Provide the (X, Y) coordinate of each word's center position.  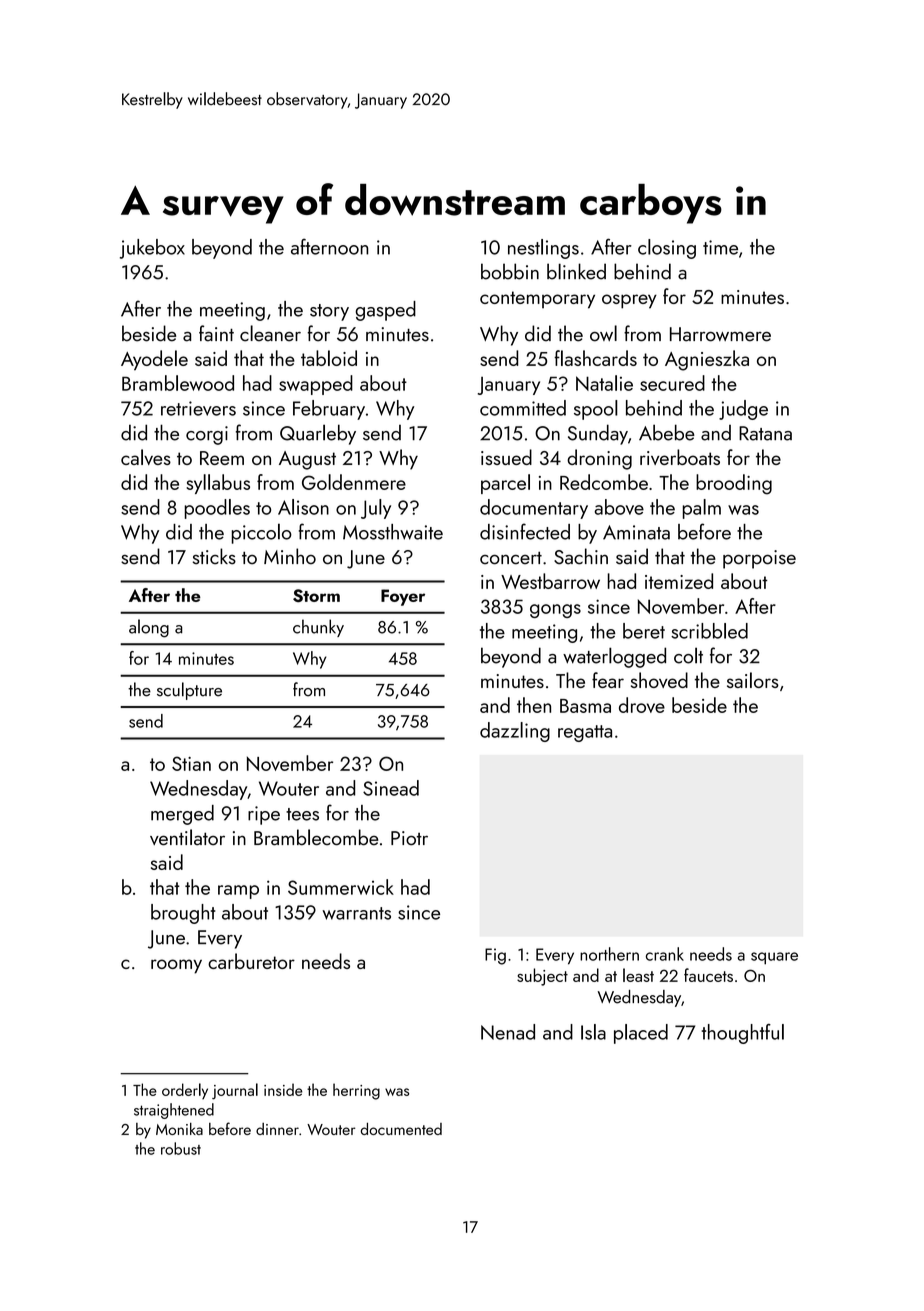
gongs (555, 611)
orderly (185, 1091)
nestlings (543, 249)
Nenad (508, 1032)
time (720, 247)
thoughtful (743, 1034)
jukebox (152, 249)
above (619, 507)
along (149, 628)
